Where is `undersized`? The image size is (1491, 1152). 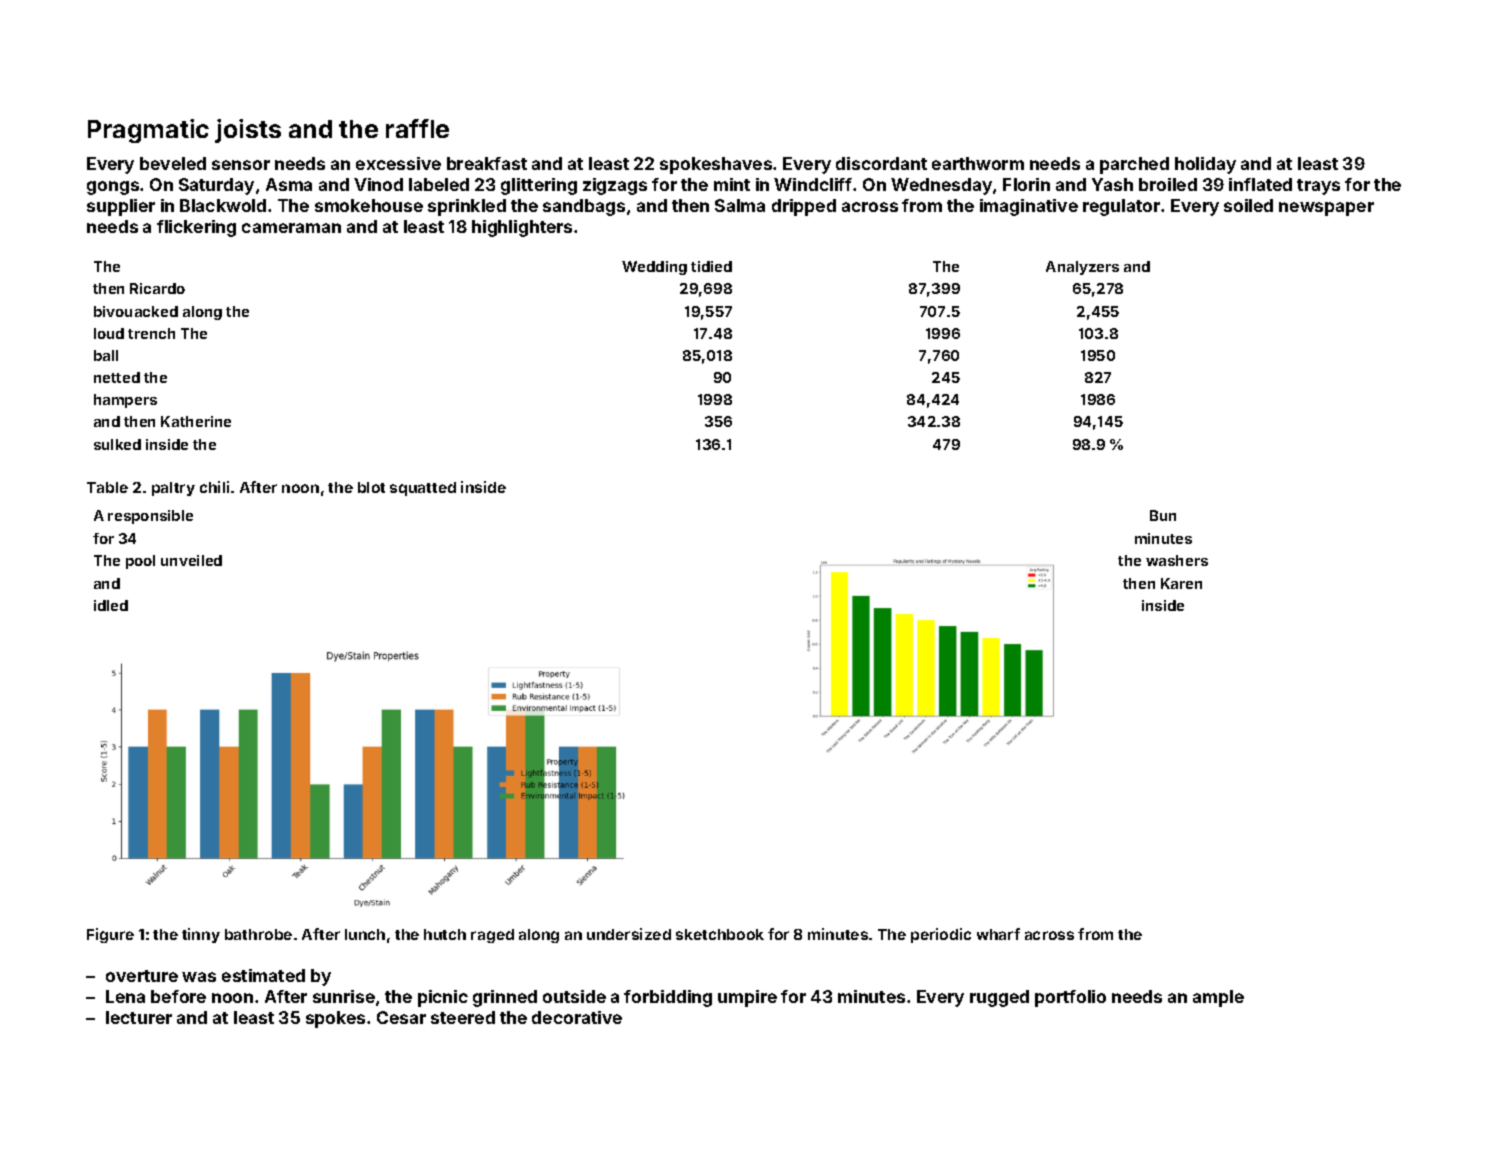
undersized is located at coordinates (629, 934).
